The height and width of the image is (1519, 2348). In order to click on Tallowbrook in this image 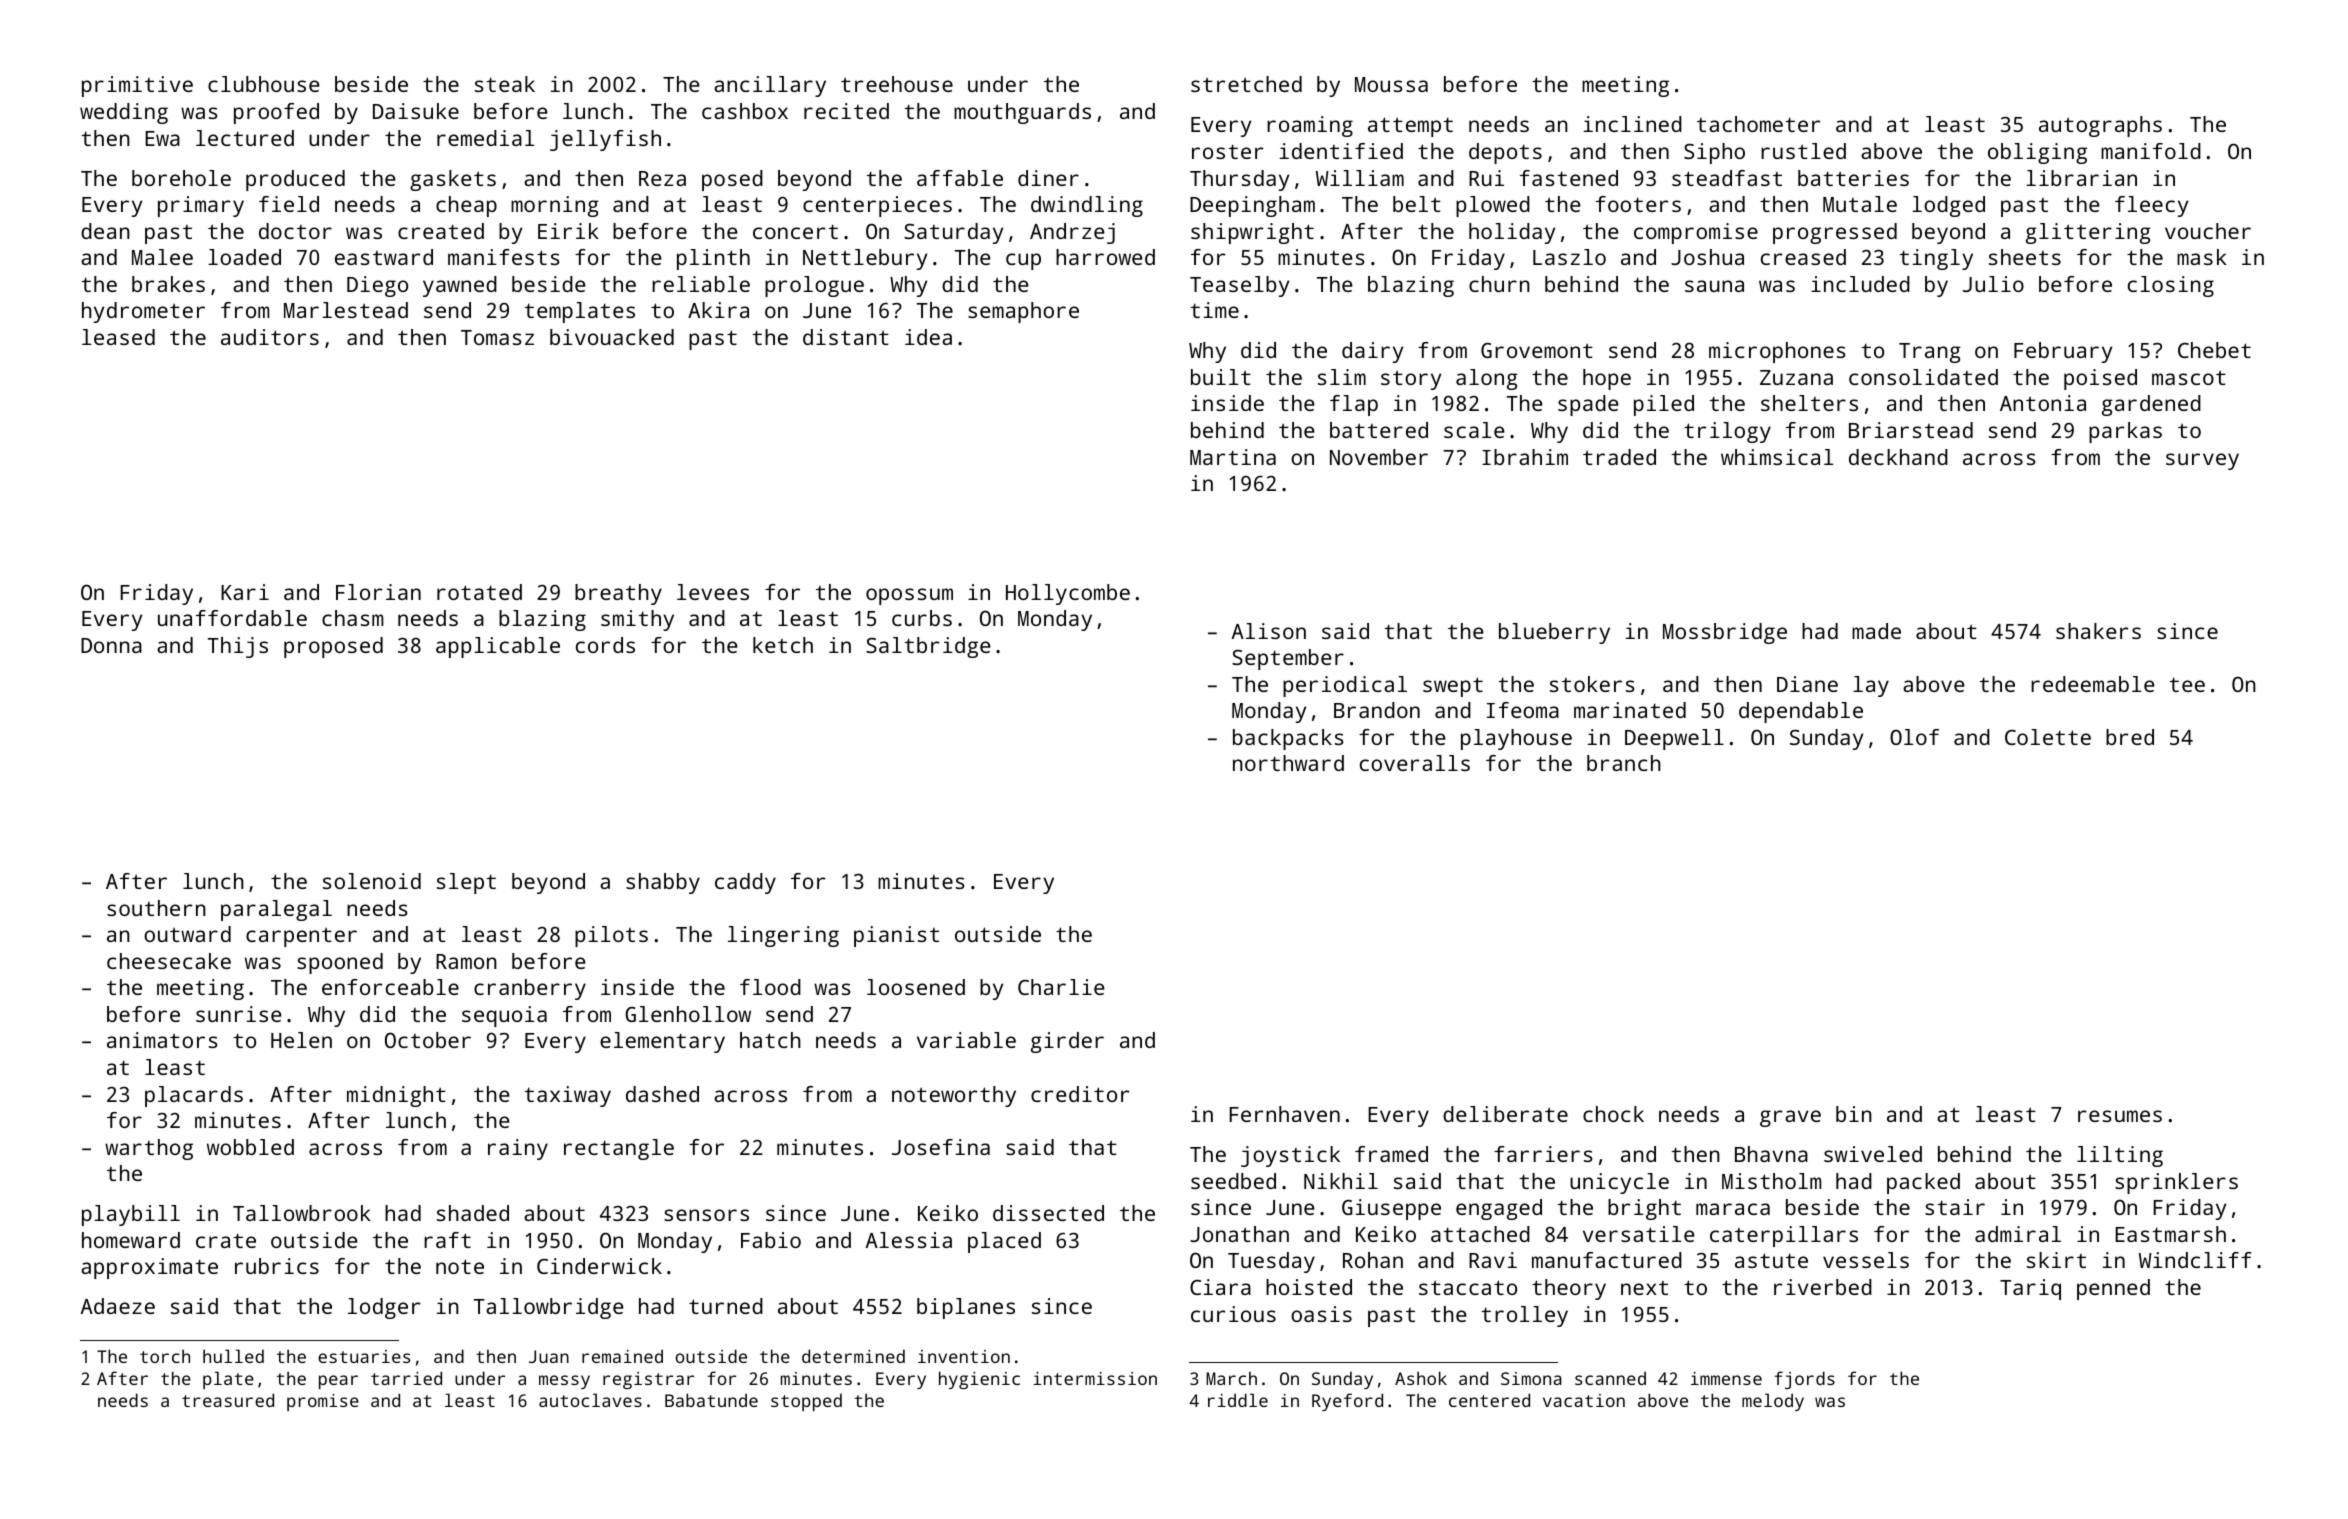, I will do `click(302, 1213)`.
